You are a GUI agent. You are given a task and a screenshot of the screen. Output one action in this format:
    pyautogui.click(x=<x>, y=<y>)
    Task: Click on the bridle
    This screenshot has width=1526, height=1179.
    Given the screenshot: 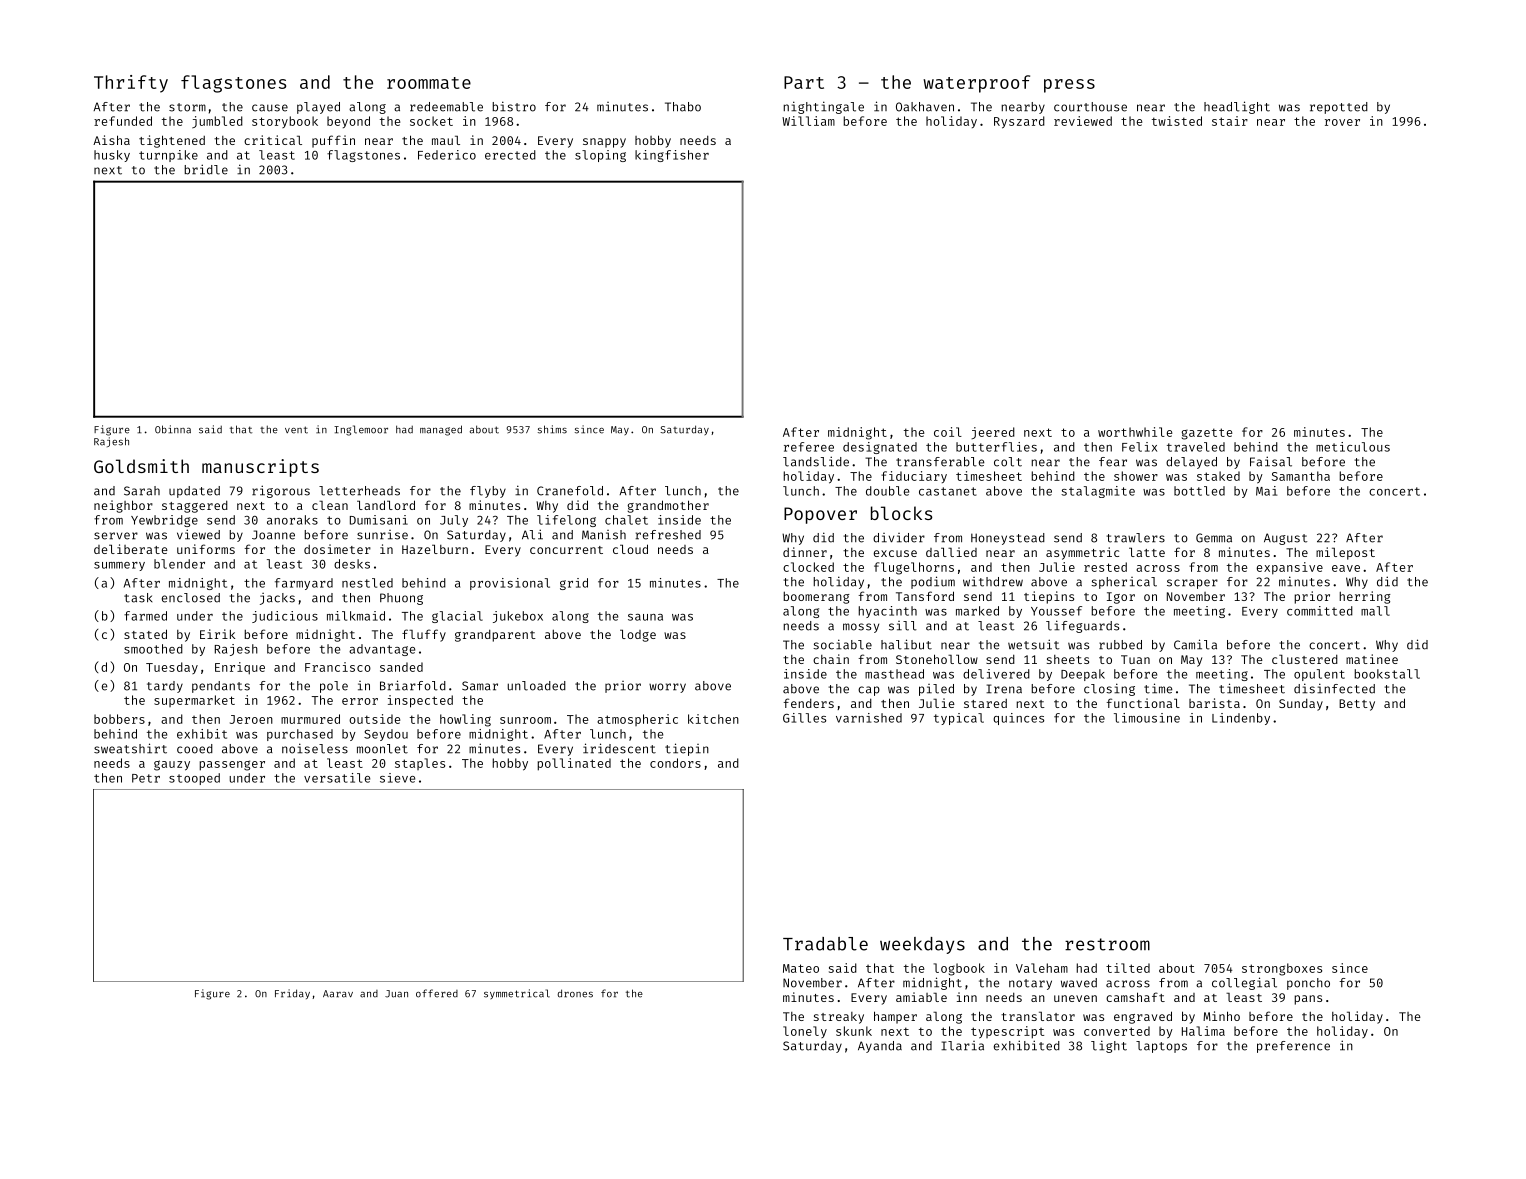 What is the action you would take?
    pyautogui.click(x=206, y=169)
